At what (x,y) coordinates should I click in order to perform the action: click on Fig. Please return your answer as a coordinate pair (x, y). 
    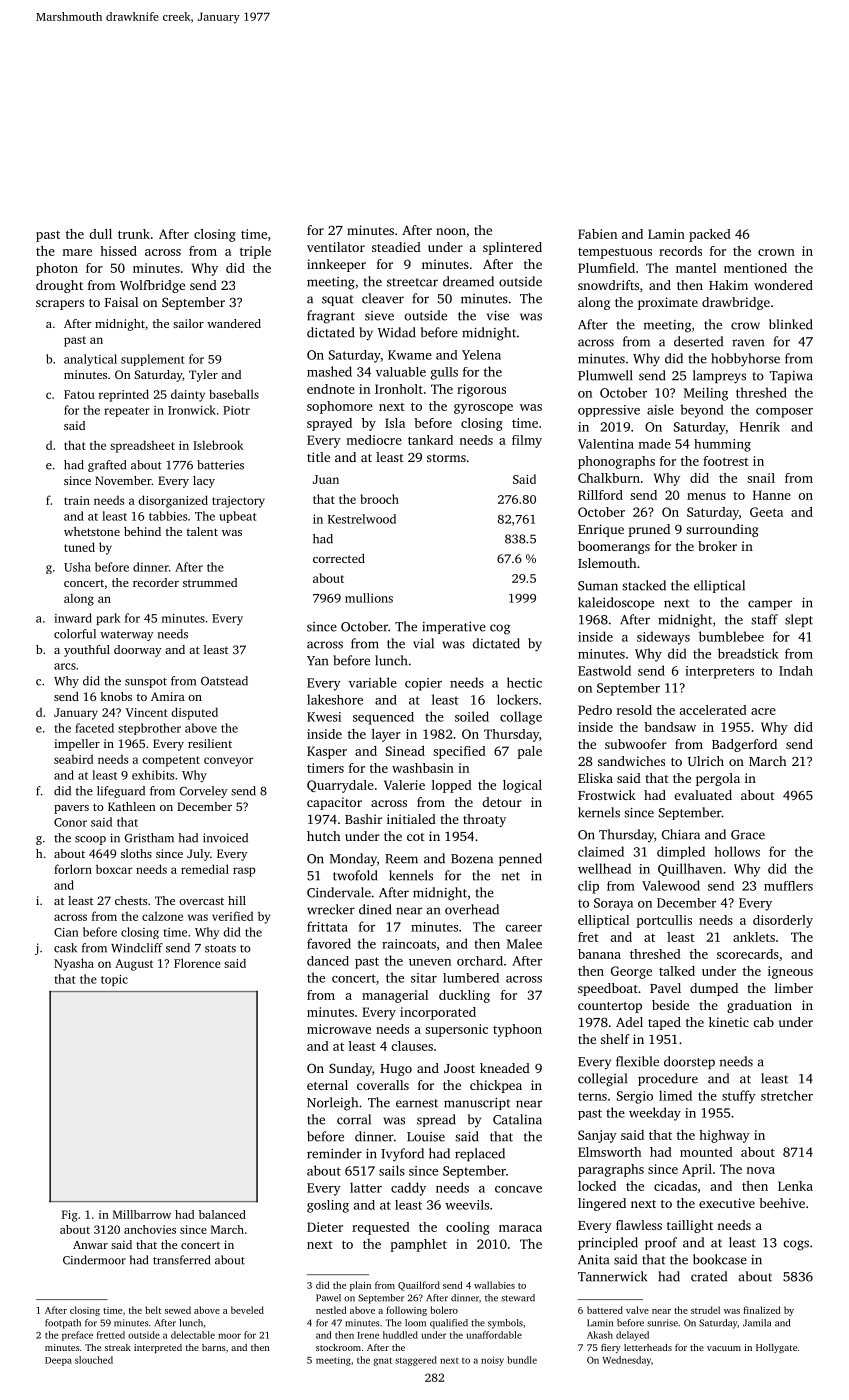
    Looking at the image, I should click on (70, 1216).
